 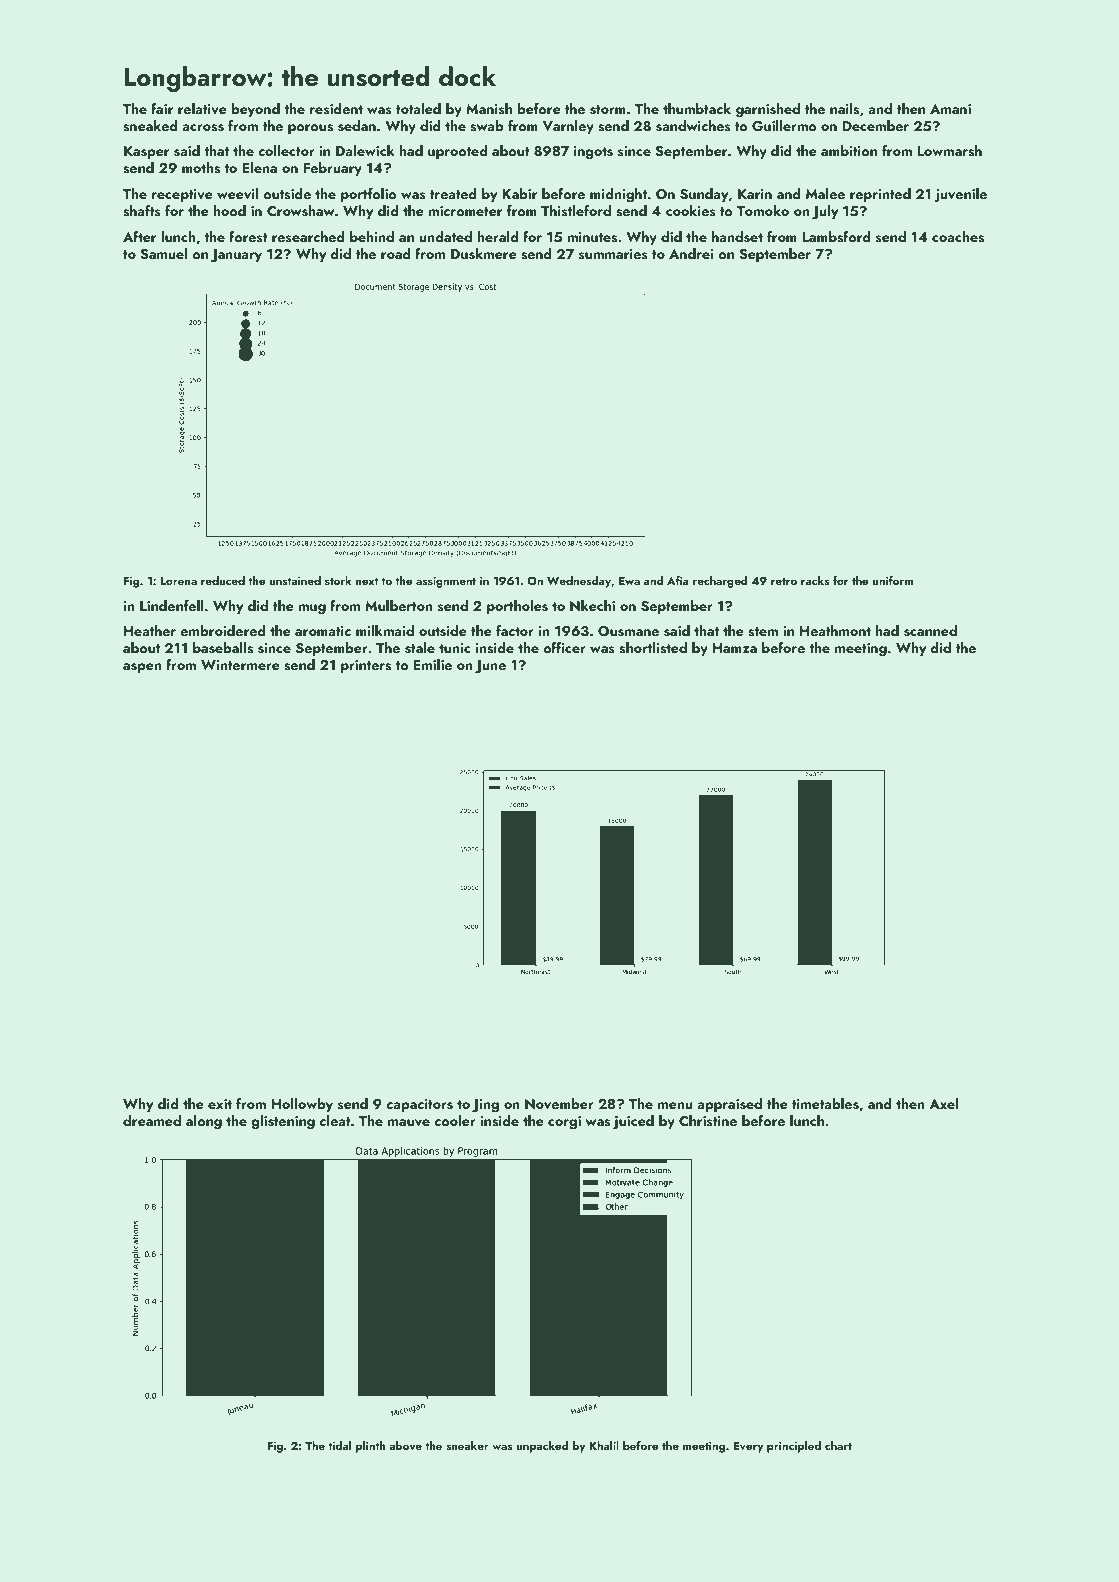 I want to click on Heather, so click(x=150, y=630).
